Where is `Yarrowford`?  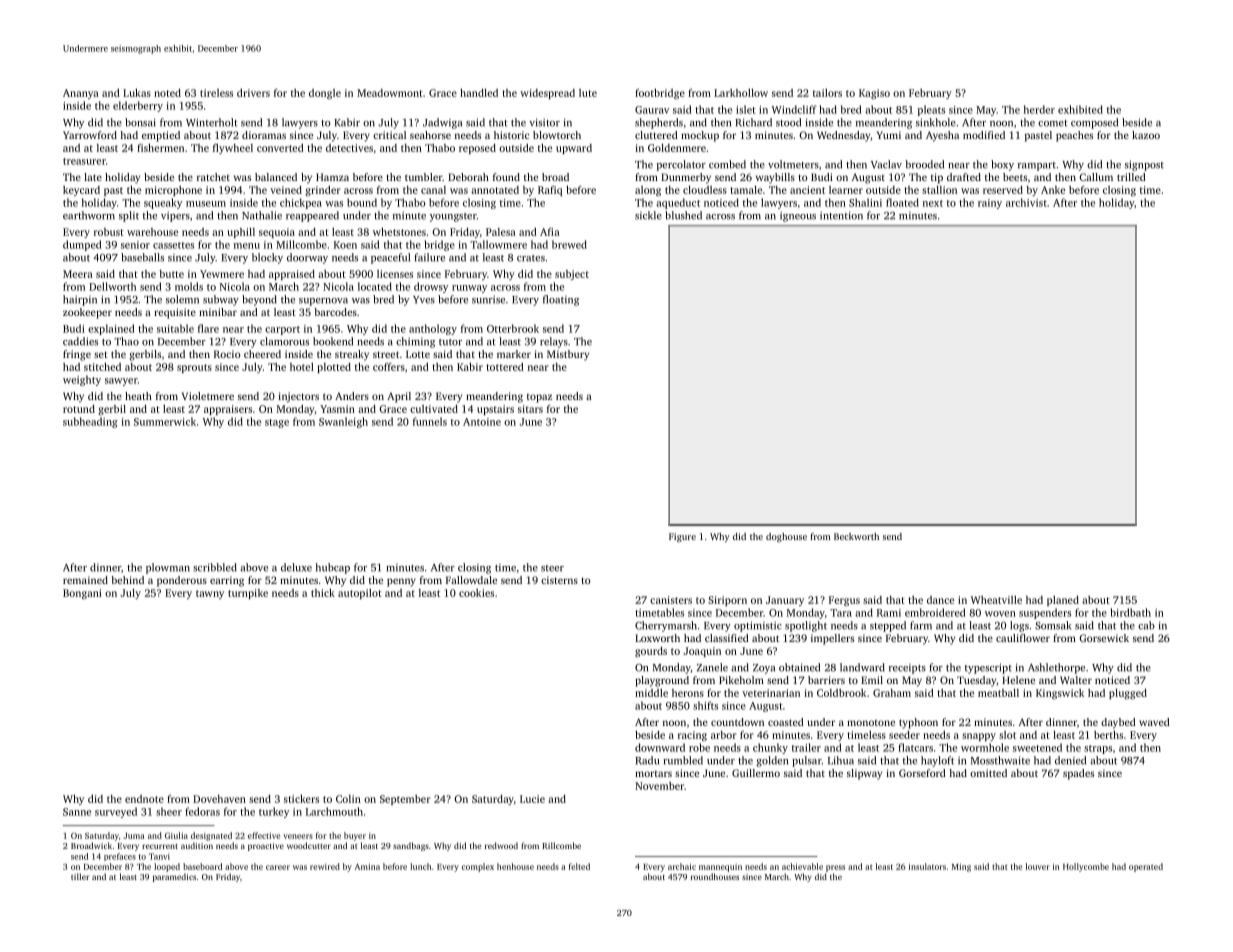 Yarrowford is located at coordinates (90, 135).
